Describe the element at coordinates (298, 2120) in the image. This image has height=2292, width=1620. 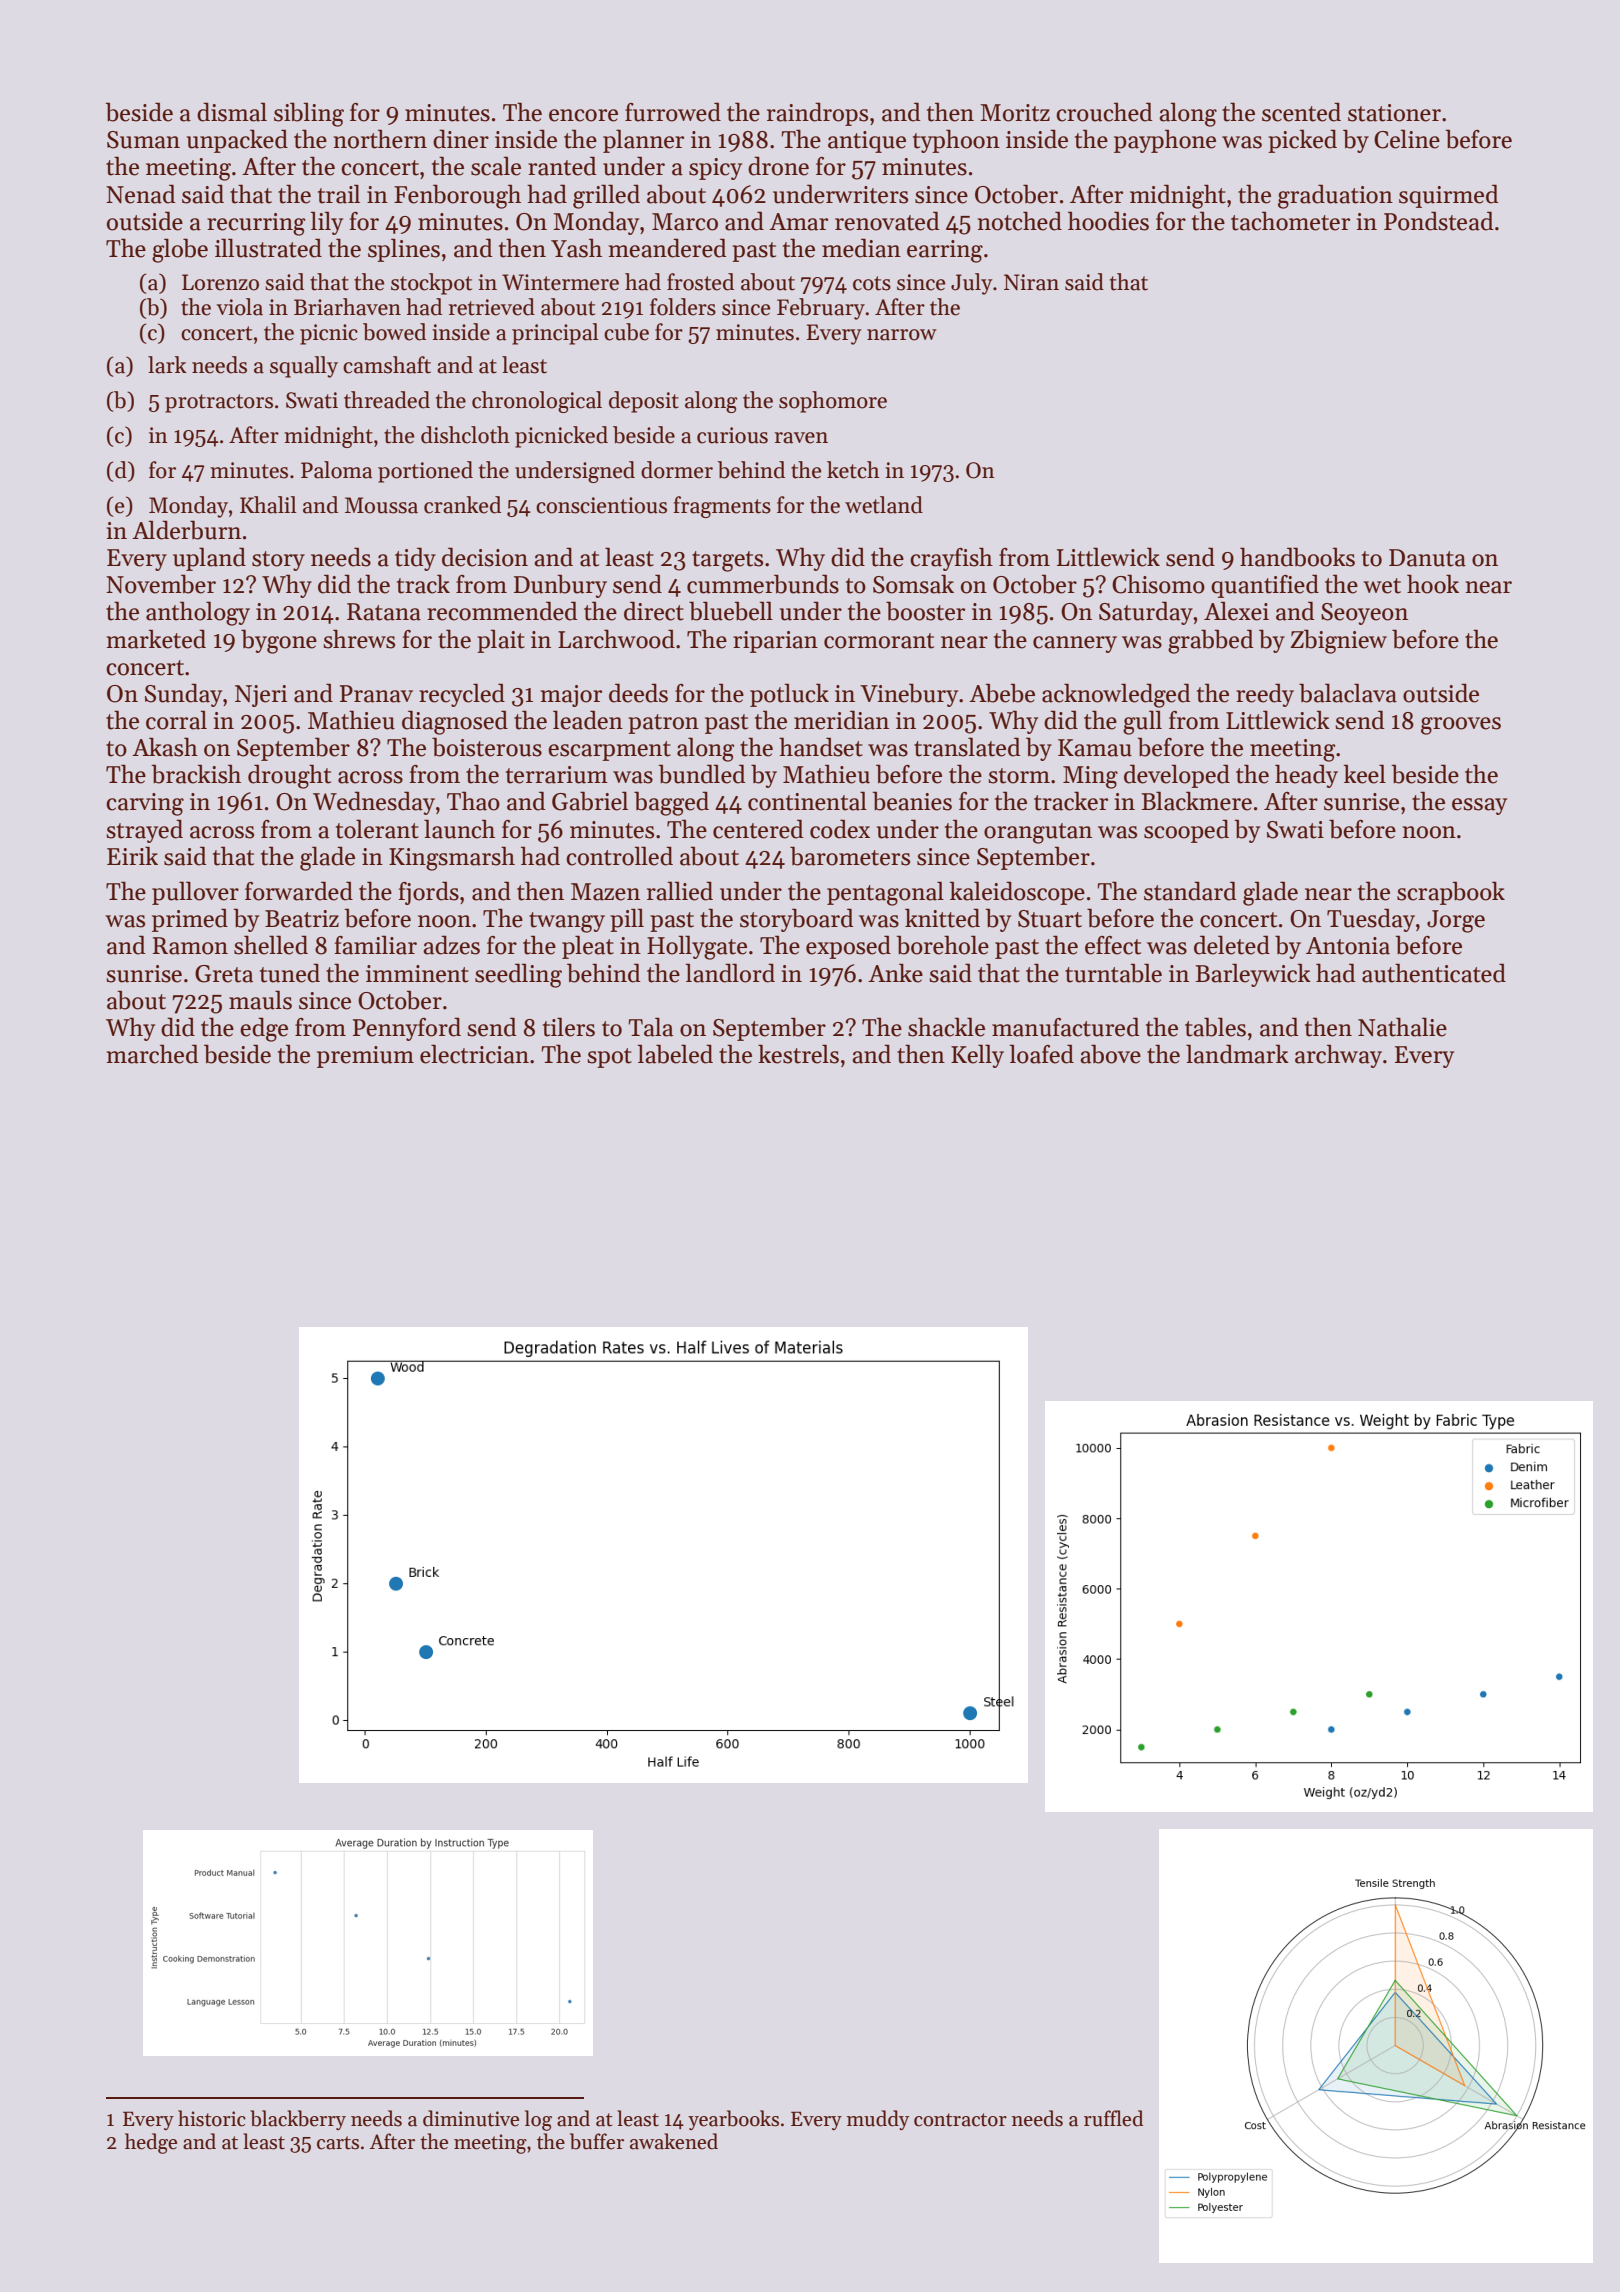
I see `blackberry` at that location.
